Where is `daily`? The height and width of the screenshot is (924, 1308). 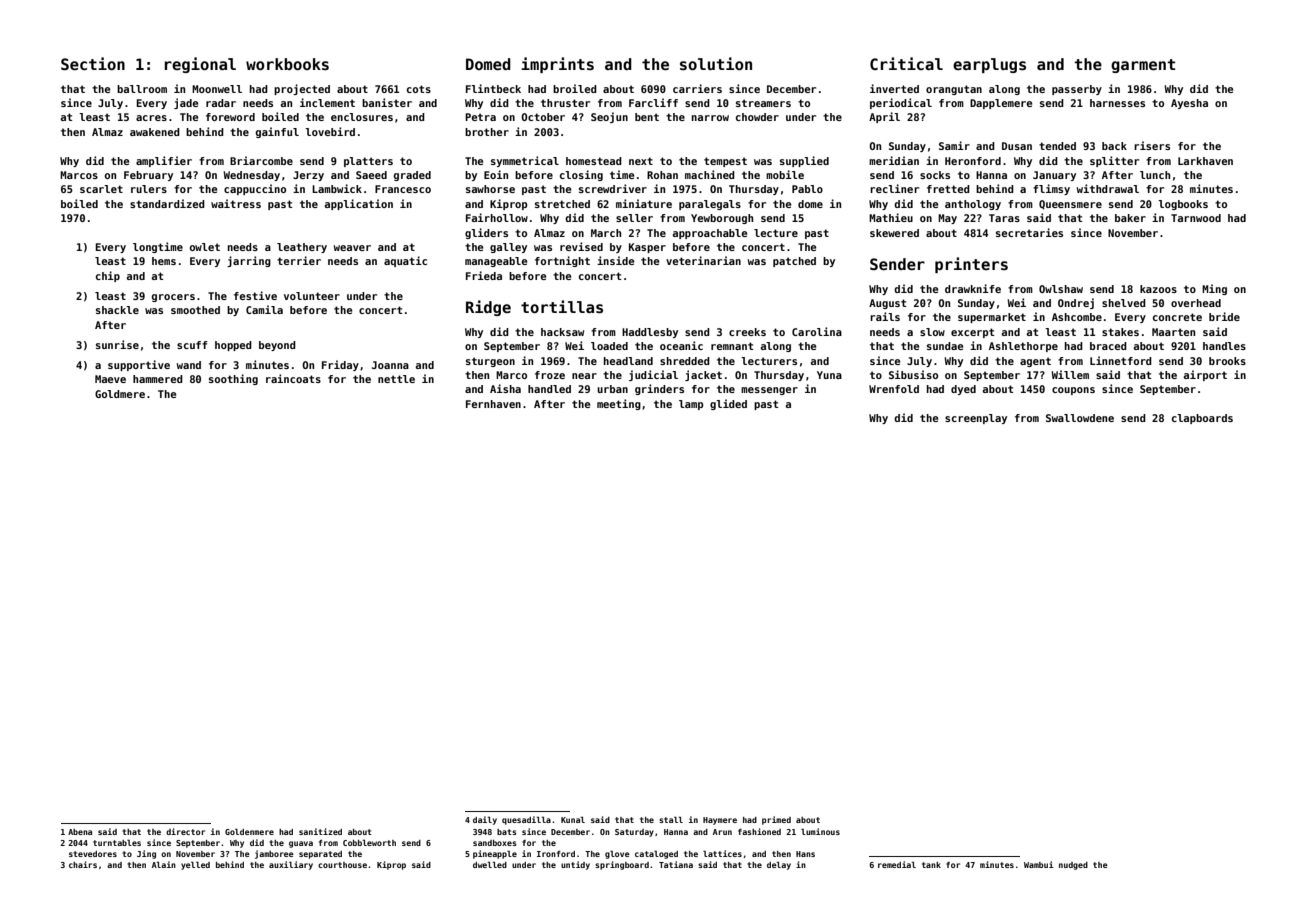
daily is located at coordinates (485, 820).
